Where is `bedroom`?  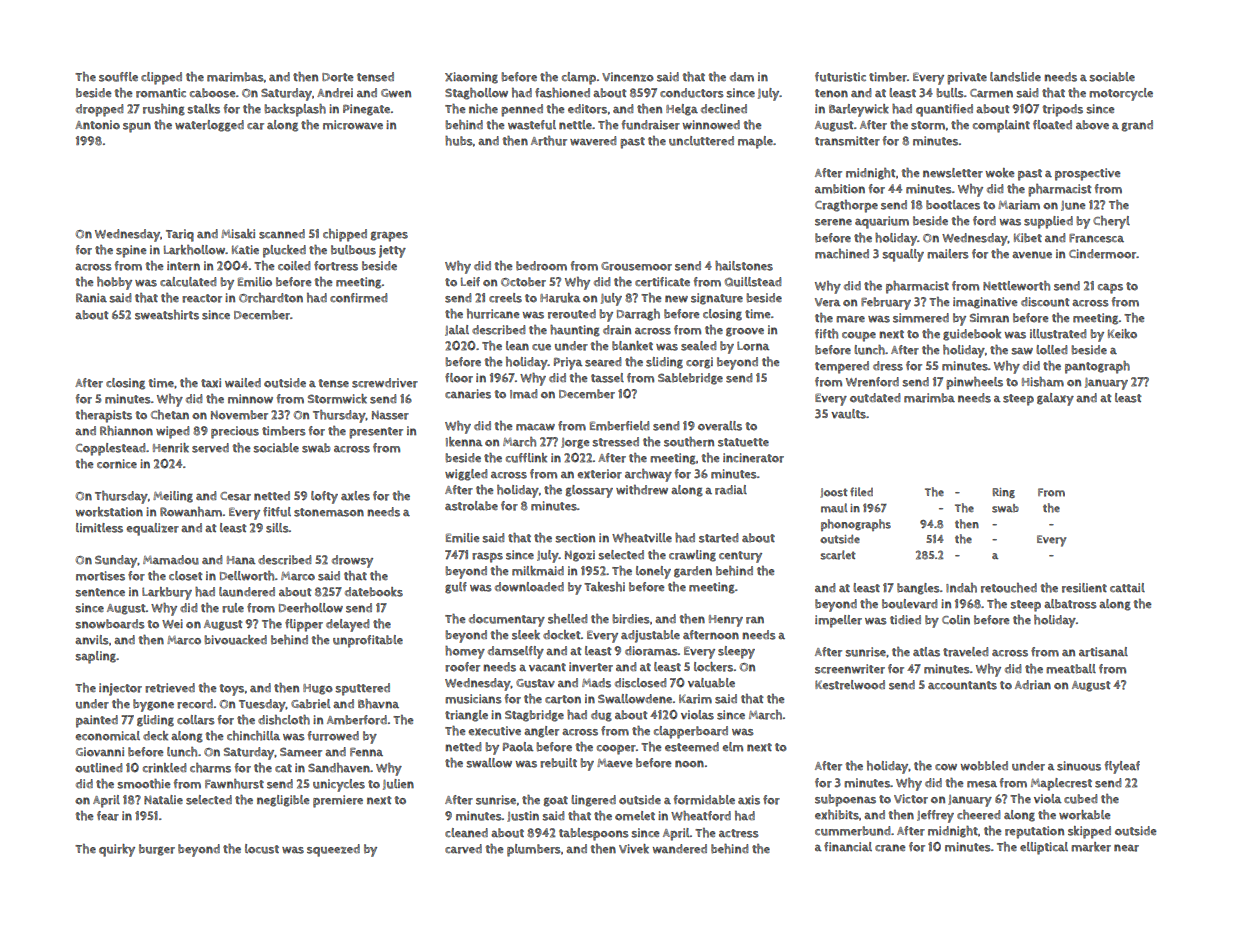 bedroom is located at coordinates (541, 266).
